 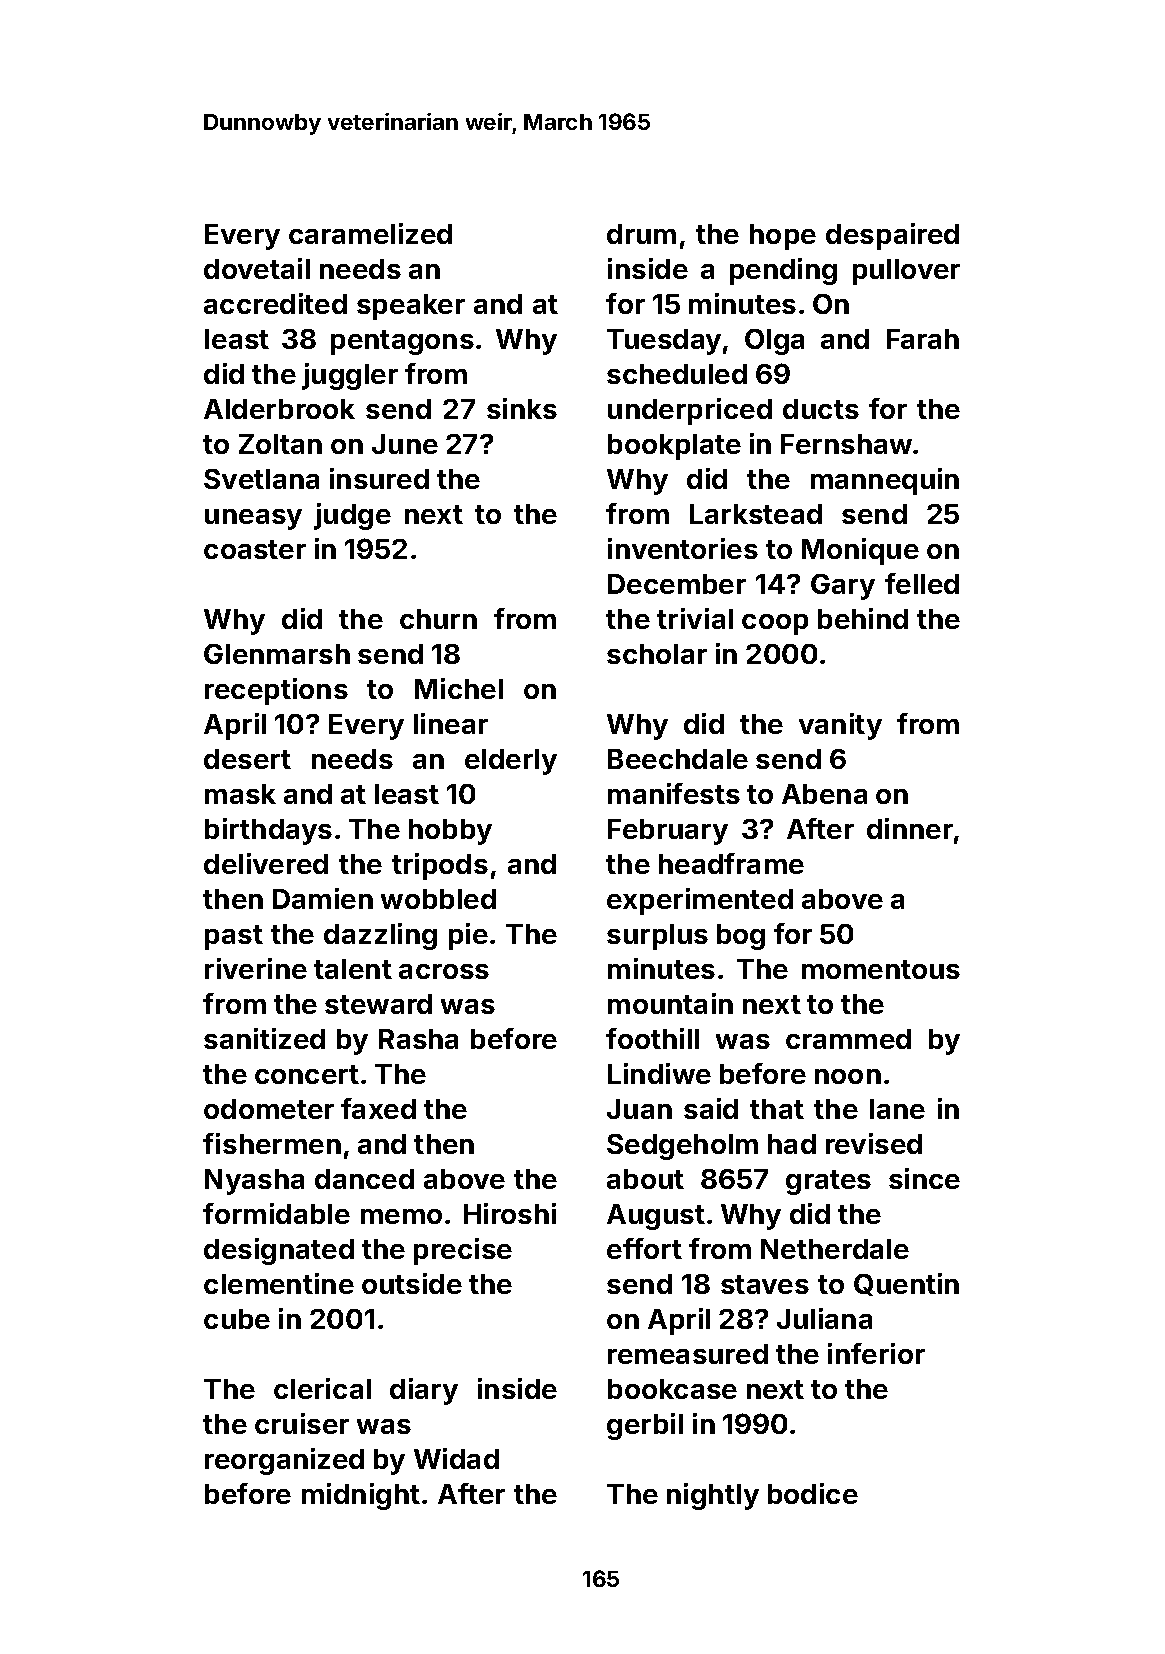 I want to click on precise, so click(x=463, y=1251).
